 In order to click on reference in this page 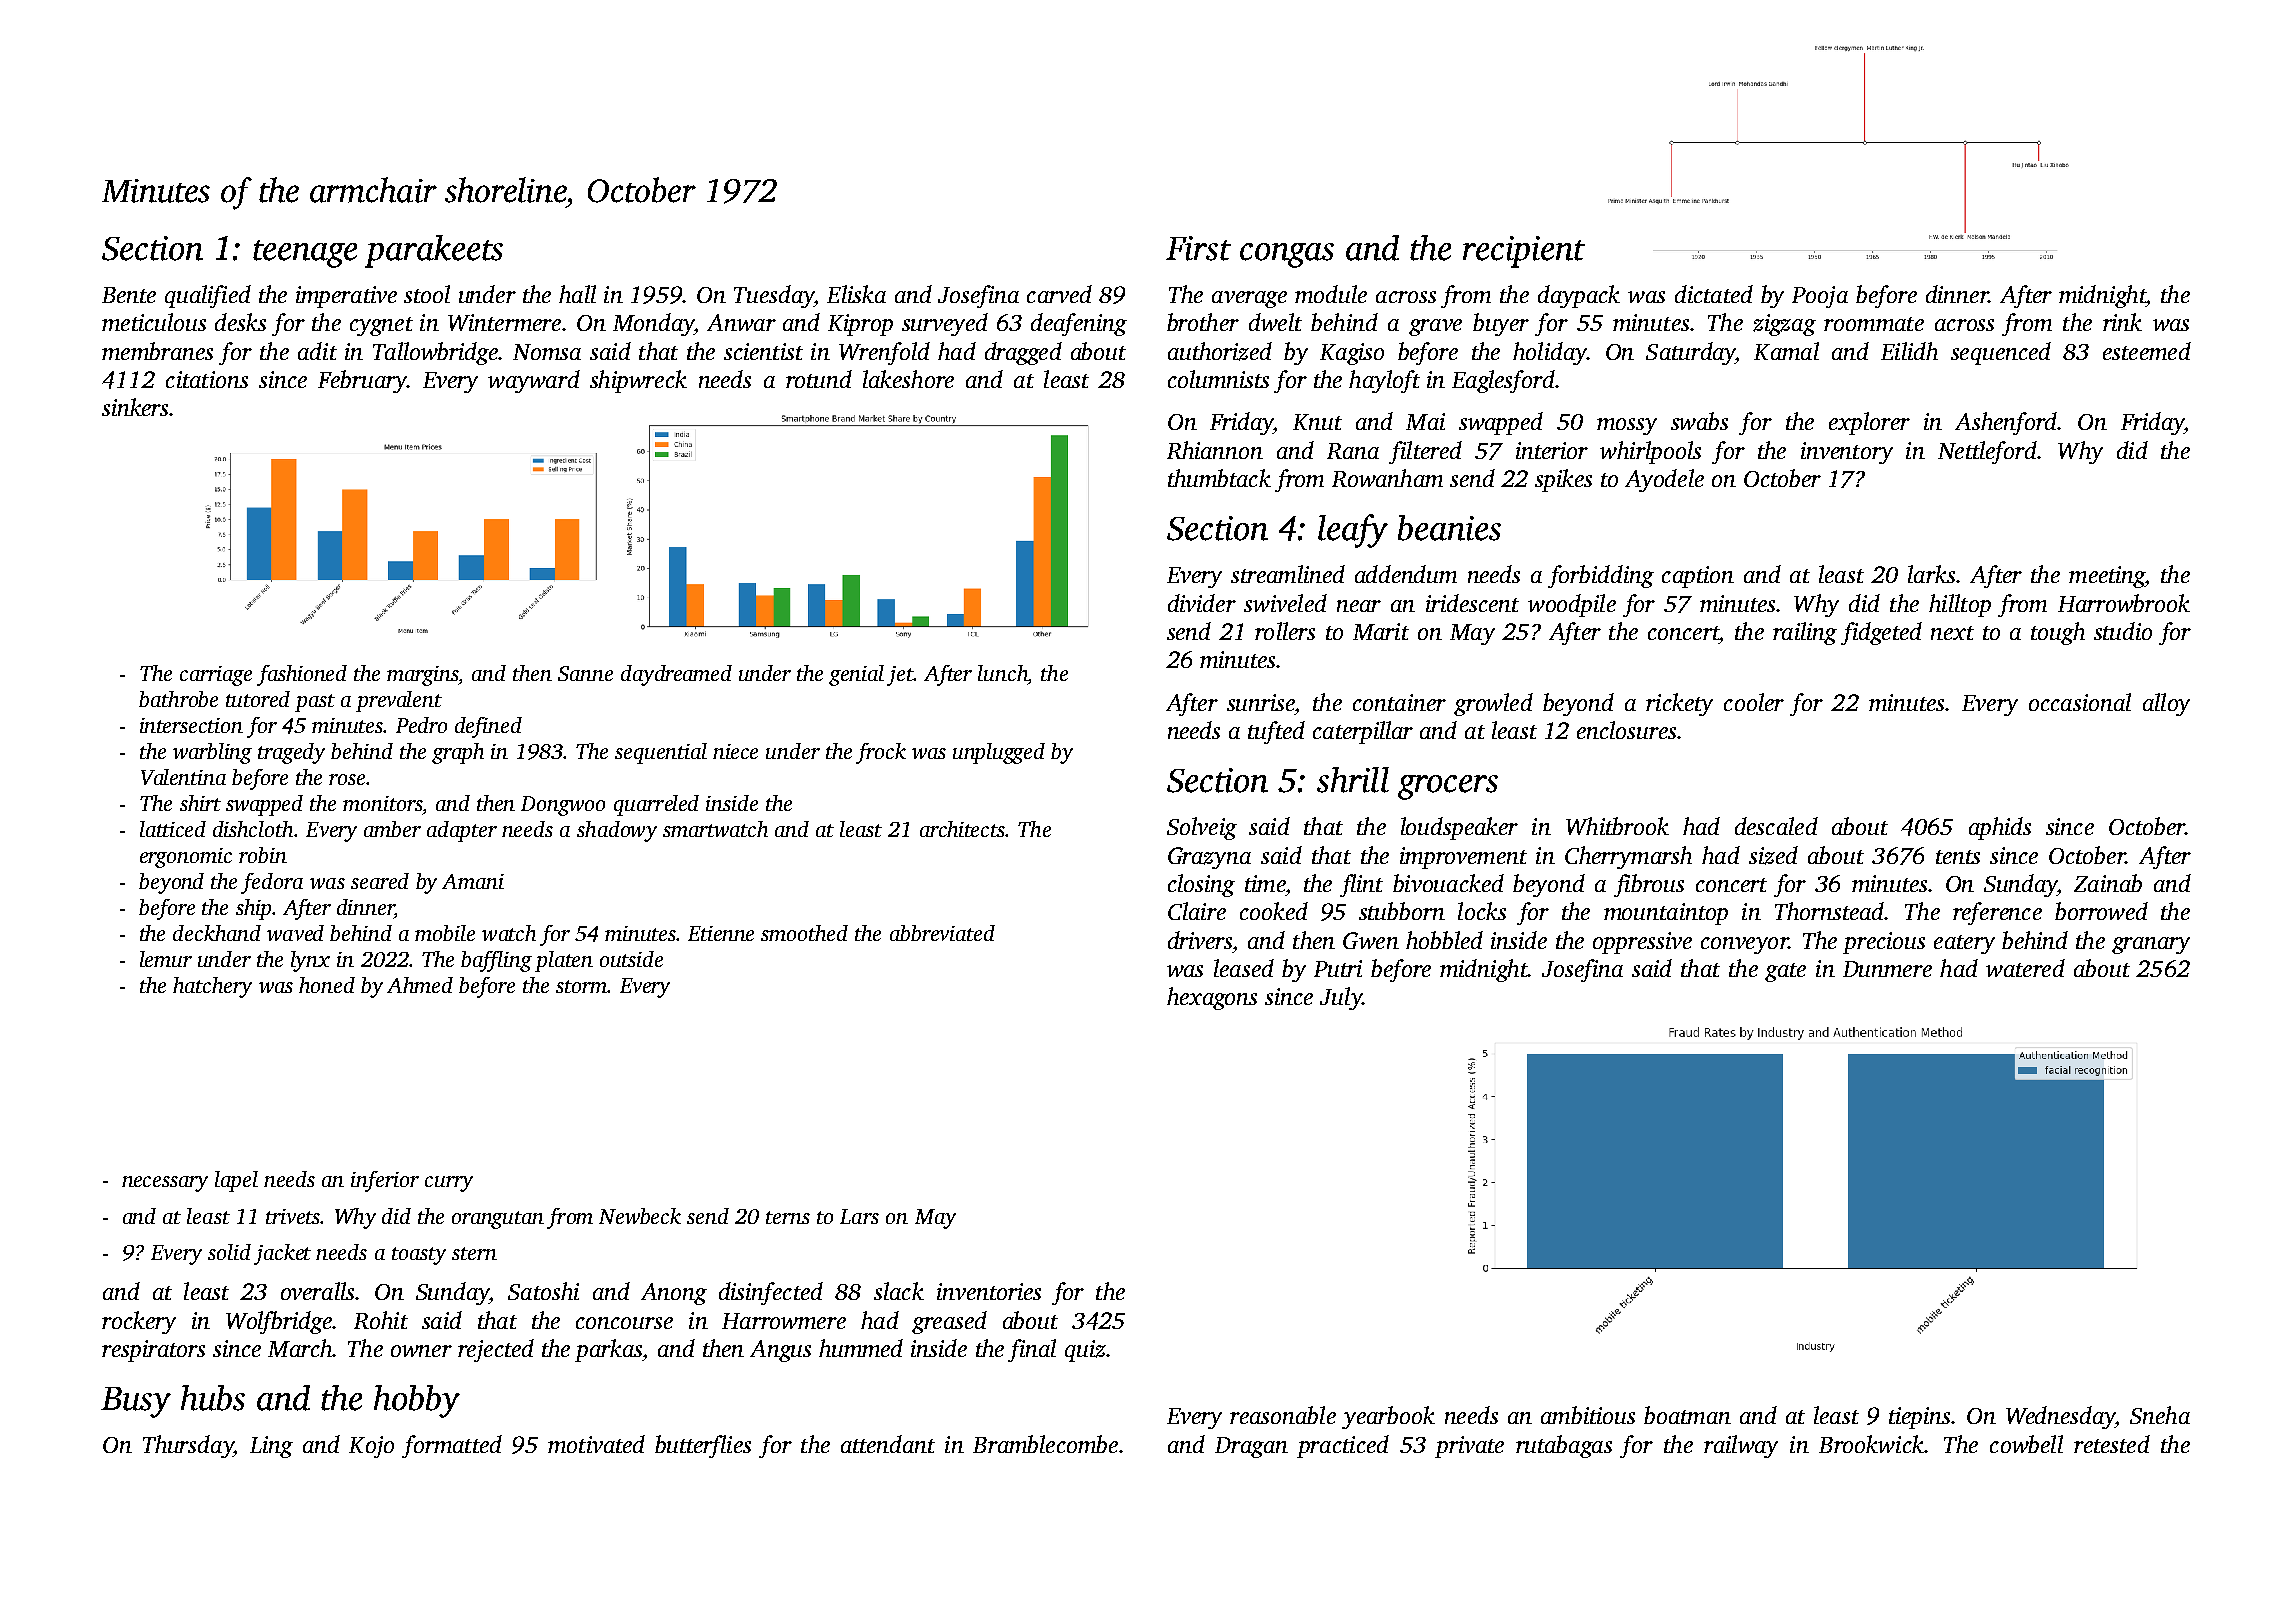, I will do `click(1997, 913)`.
